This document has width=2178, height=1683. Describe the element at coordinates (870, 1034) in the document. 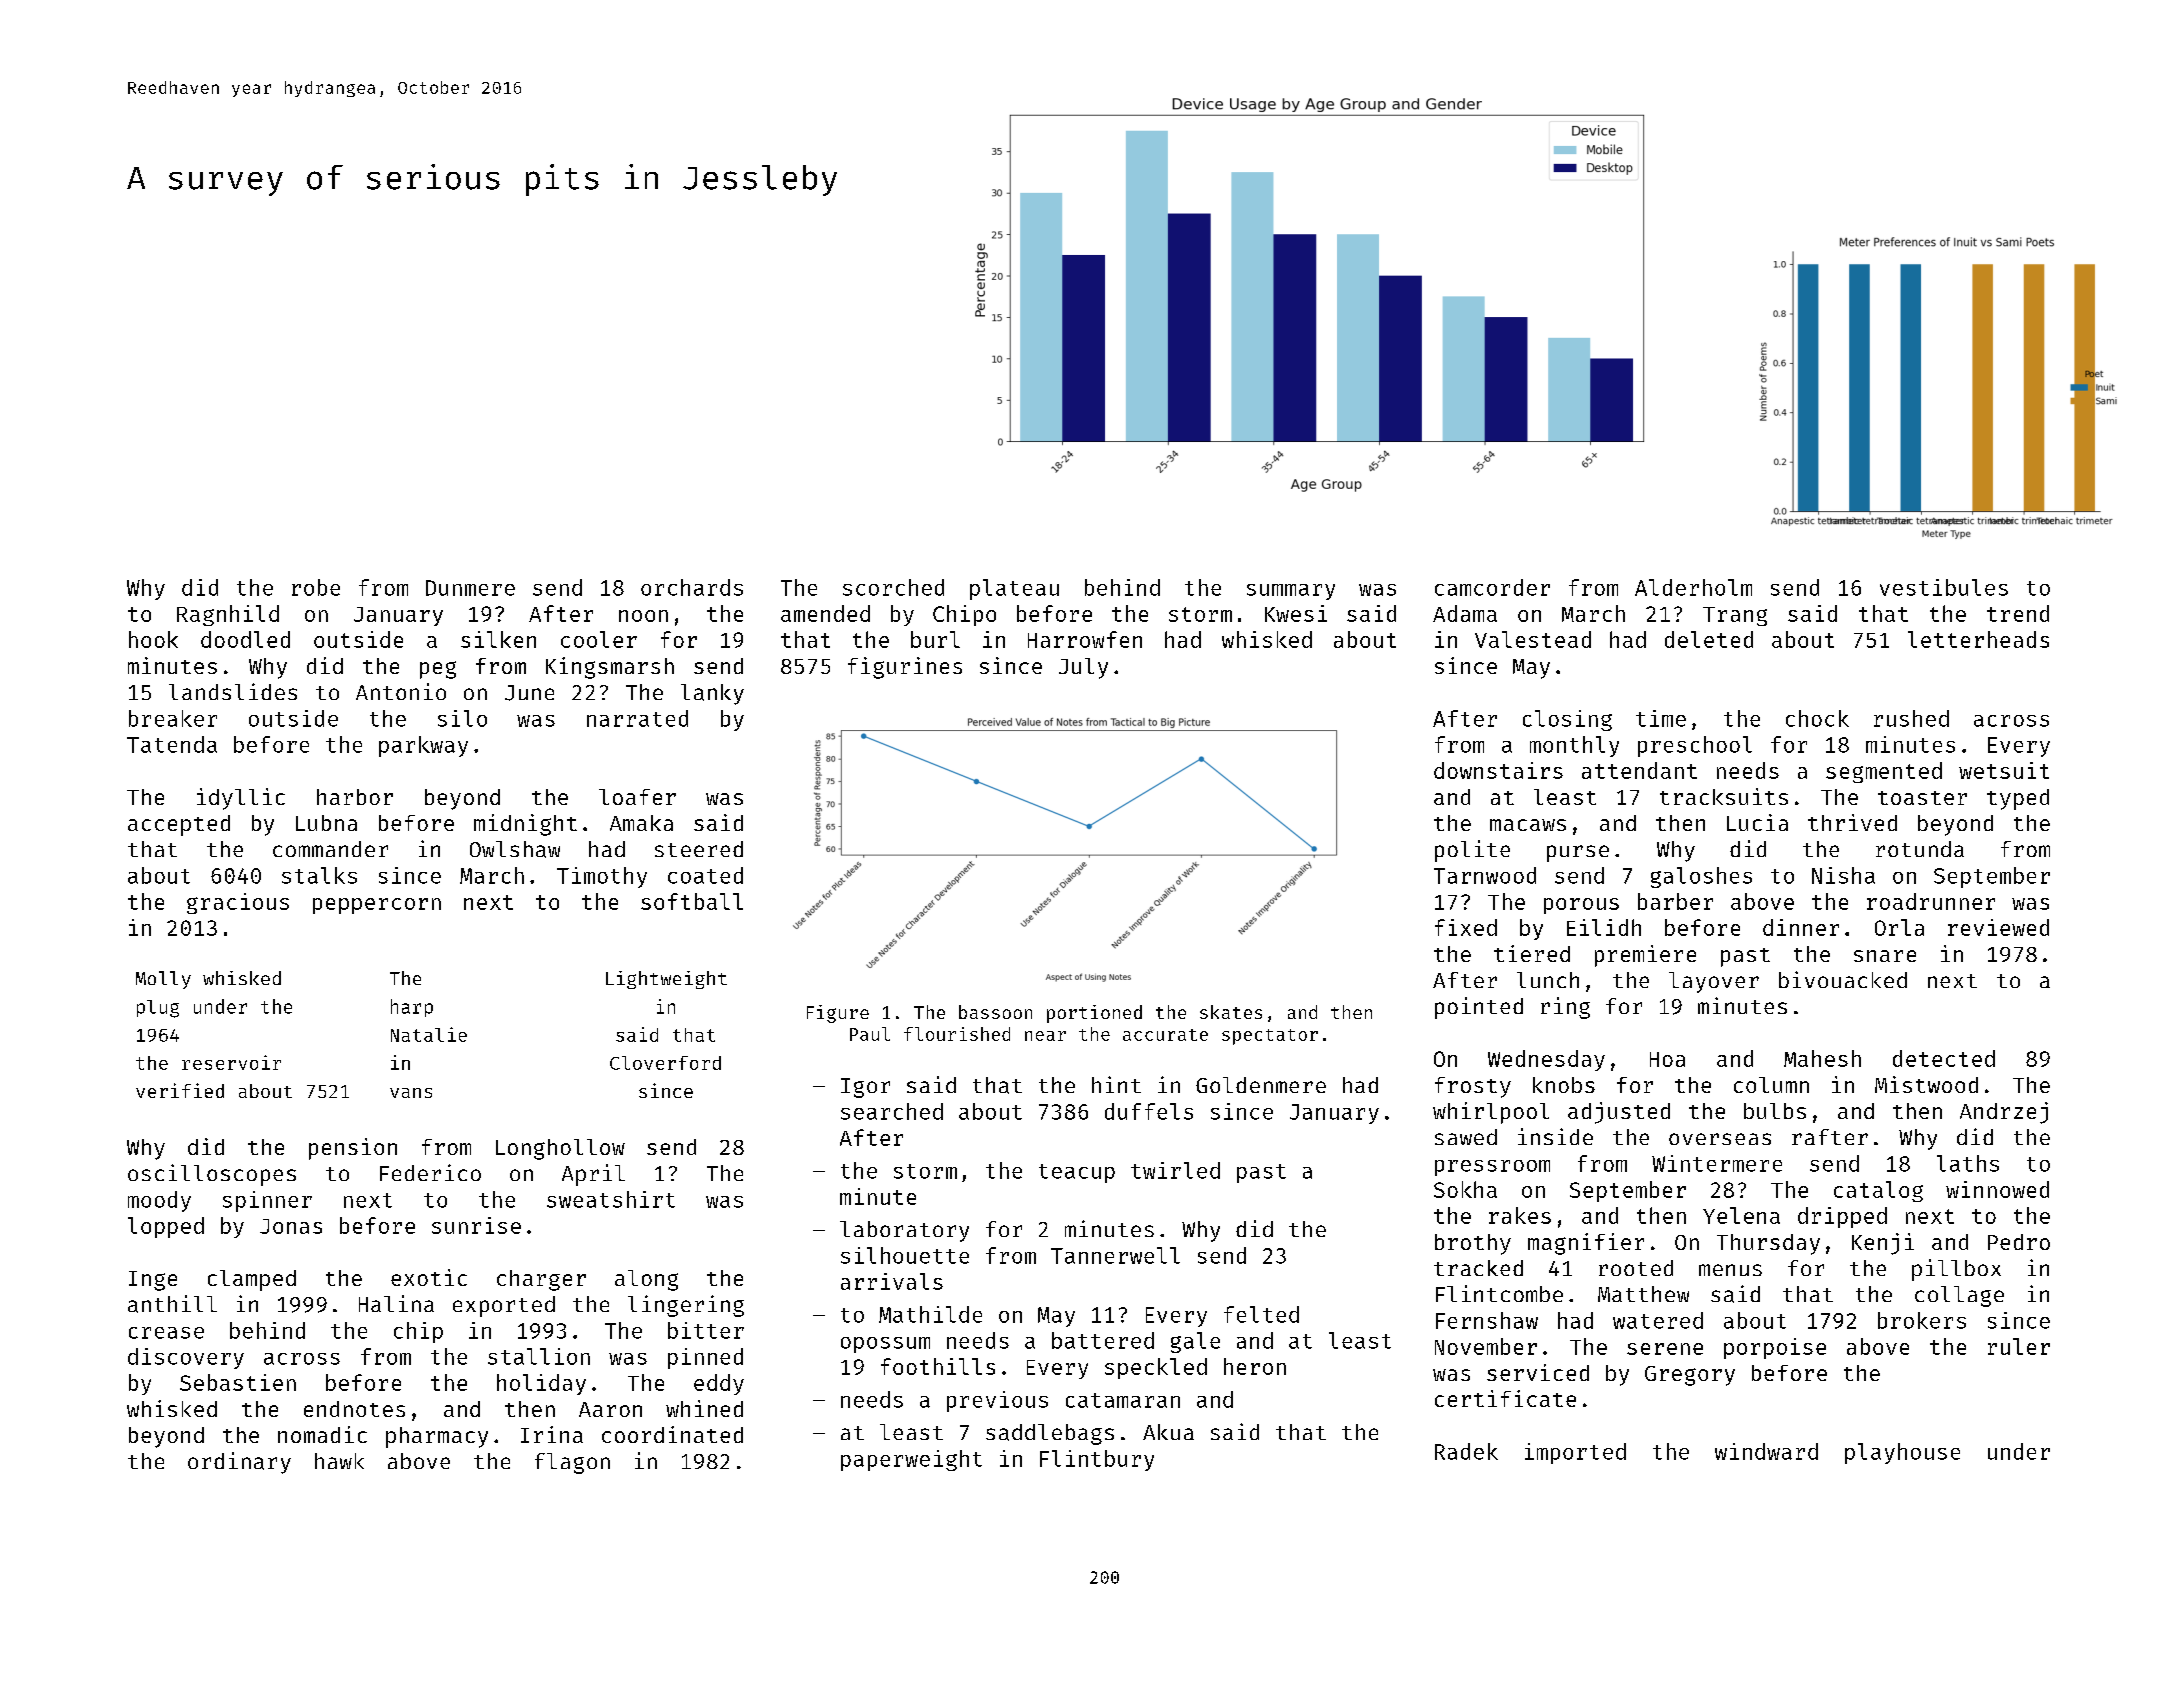

I see `Paul` at that location.
